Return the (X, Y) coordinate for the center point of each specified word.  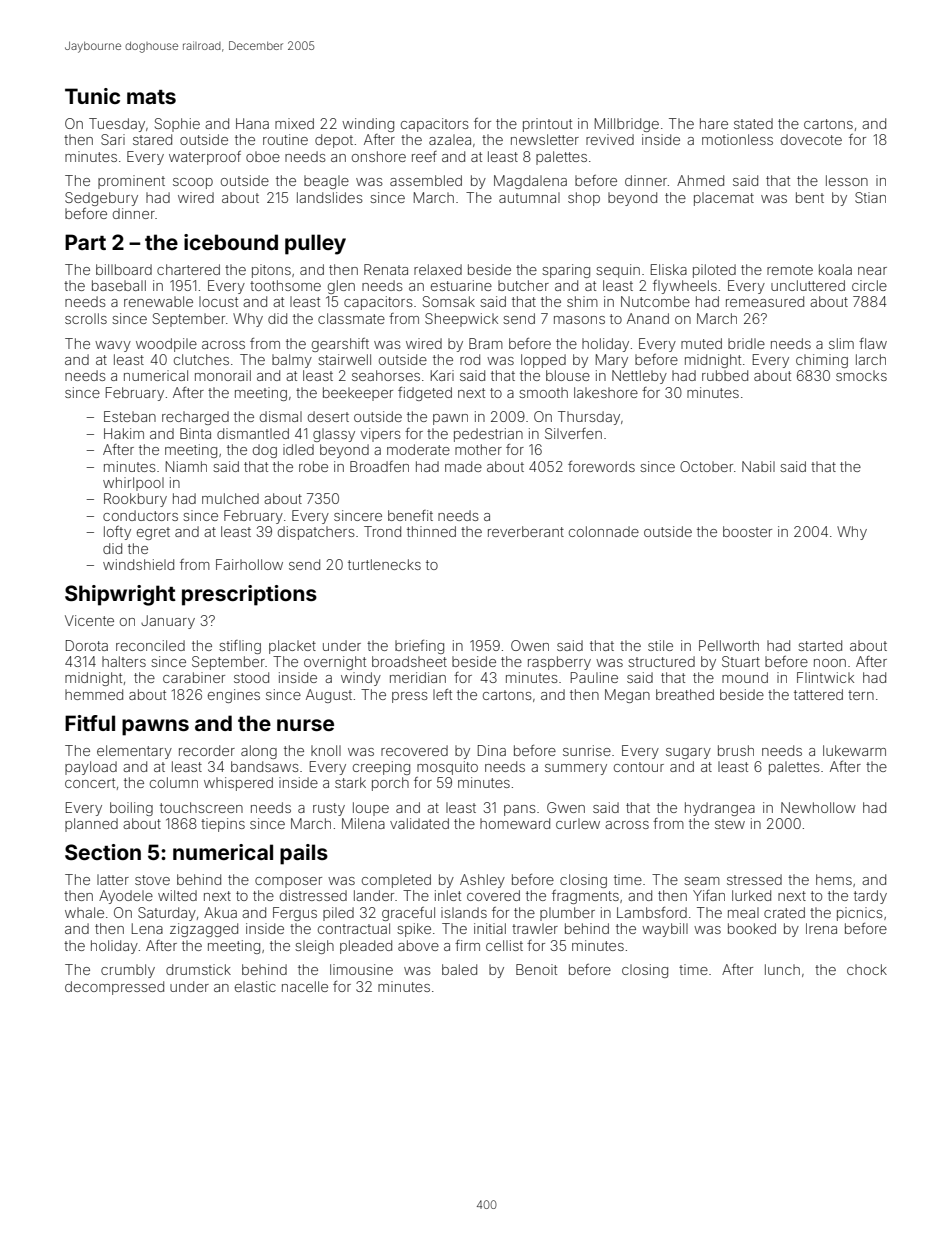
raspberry (559, 663)
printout (547, 125)
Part (85, 242)
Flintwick (825, 677)
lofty (117, 533)
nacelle (305, 986)
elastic (255, 986)
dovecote (811, 139)
